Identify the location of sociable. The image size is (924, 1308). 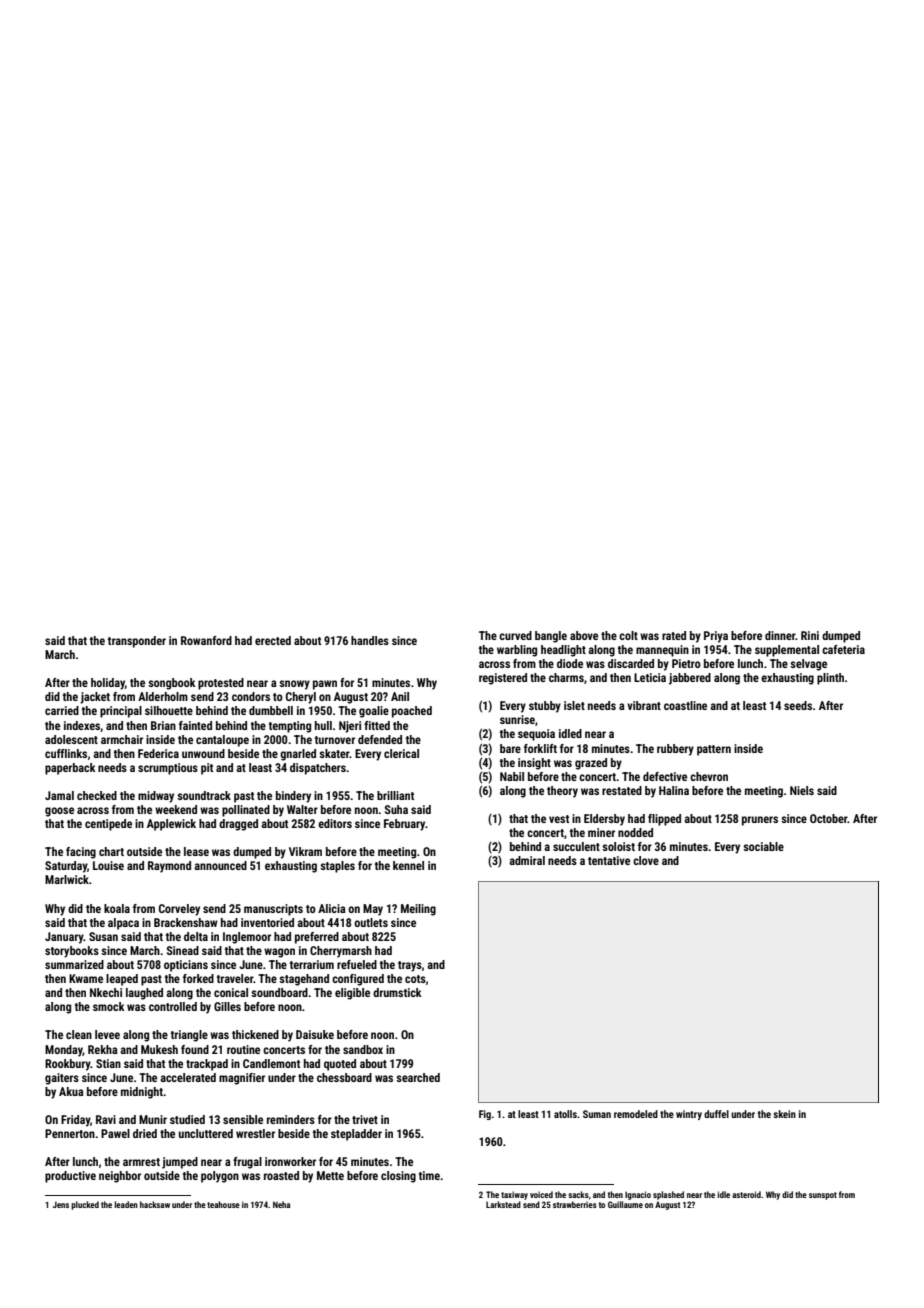
(763, 846).
